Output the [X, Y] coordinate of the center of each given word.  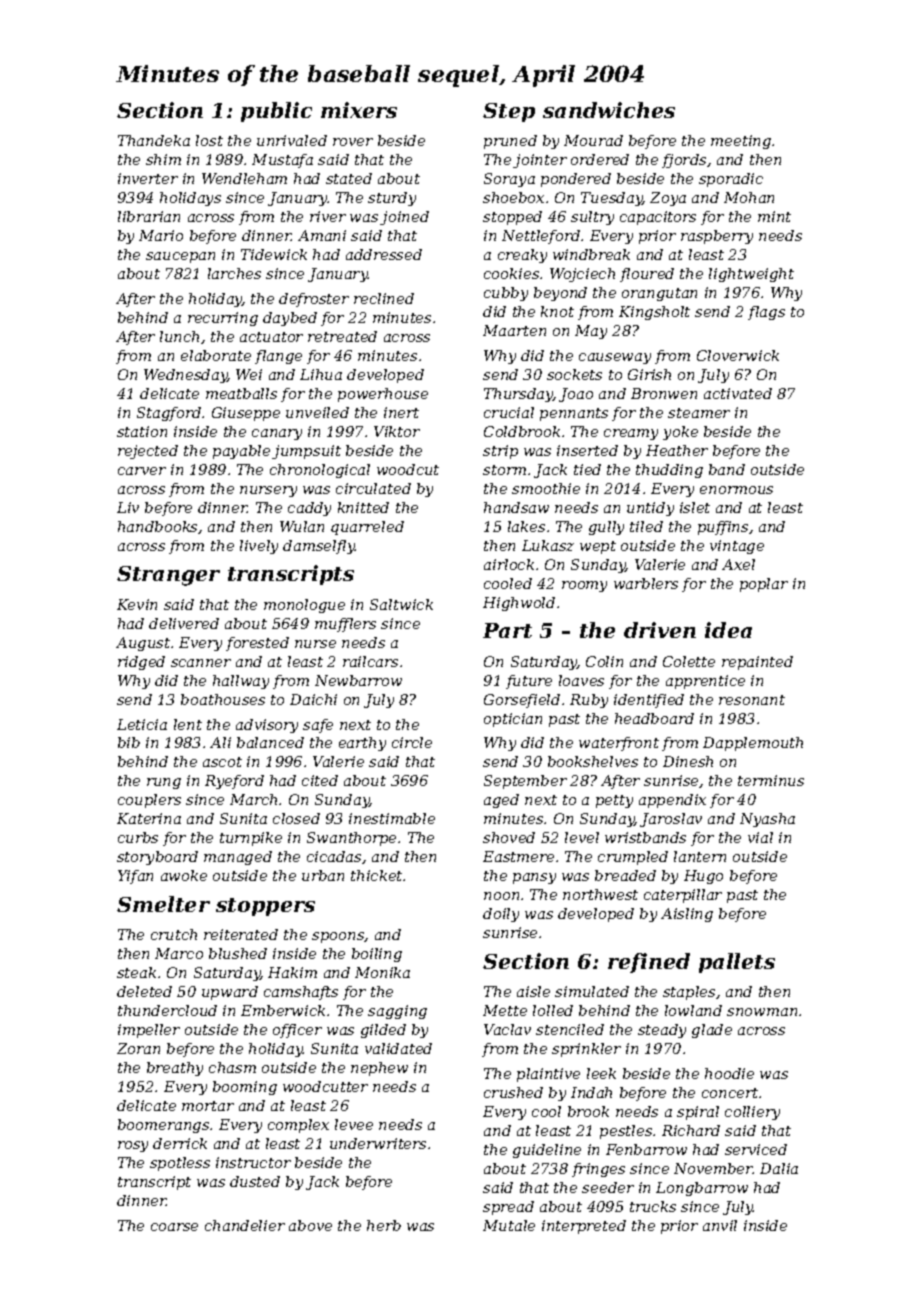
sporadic [731, 180]
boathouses [223, 699]
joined [404, 218]
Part [507, 630]
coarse [174, 1227]
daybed [290, 319]
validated [398, 1048]
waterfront [619, 744]
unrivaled [292, 140]
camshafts [301, 993]
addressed [384, 254]
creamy [631, 434]
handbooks [157, 526]
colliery [752, 1113]
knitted [363, 507]
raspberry [717, 237]
